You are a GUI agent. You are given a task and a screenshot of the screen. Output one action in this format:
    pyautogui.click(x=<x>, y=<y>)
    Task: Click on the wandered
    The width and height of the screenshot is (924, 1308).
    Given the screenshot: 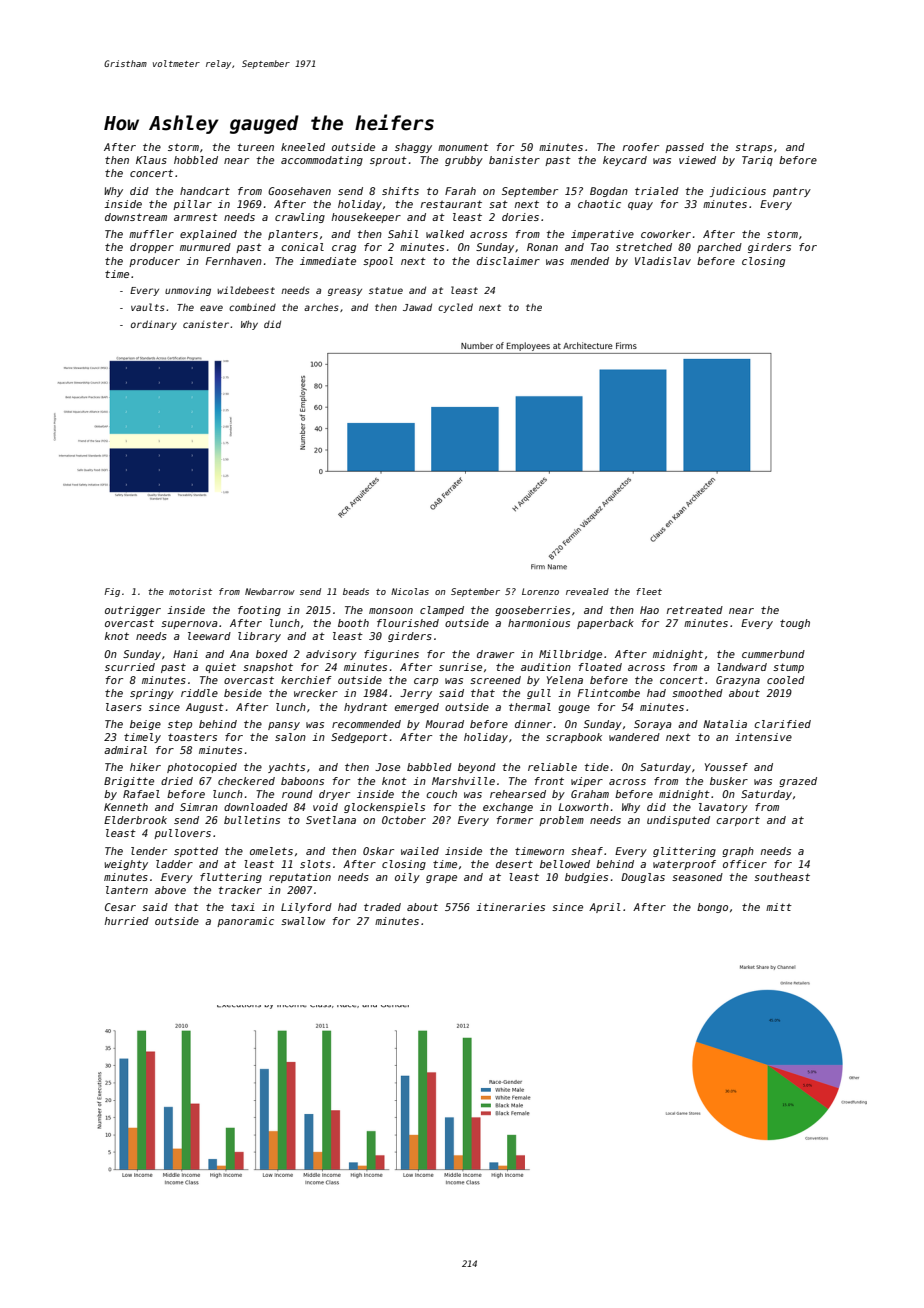 What is the action you would take?
    pyautogui.click(x=634, y=737)
